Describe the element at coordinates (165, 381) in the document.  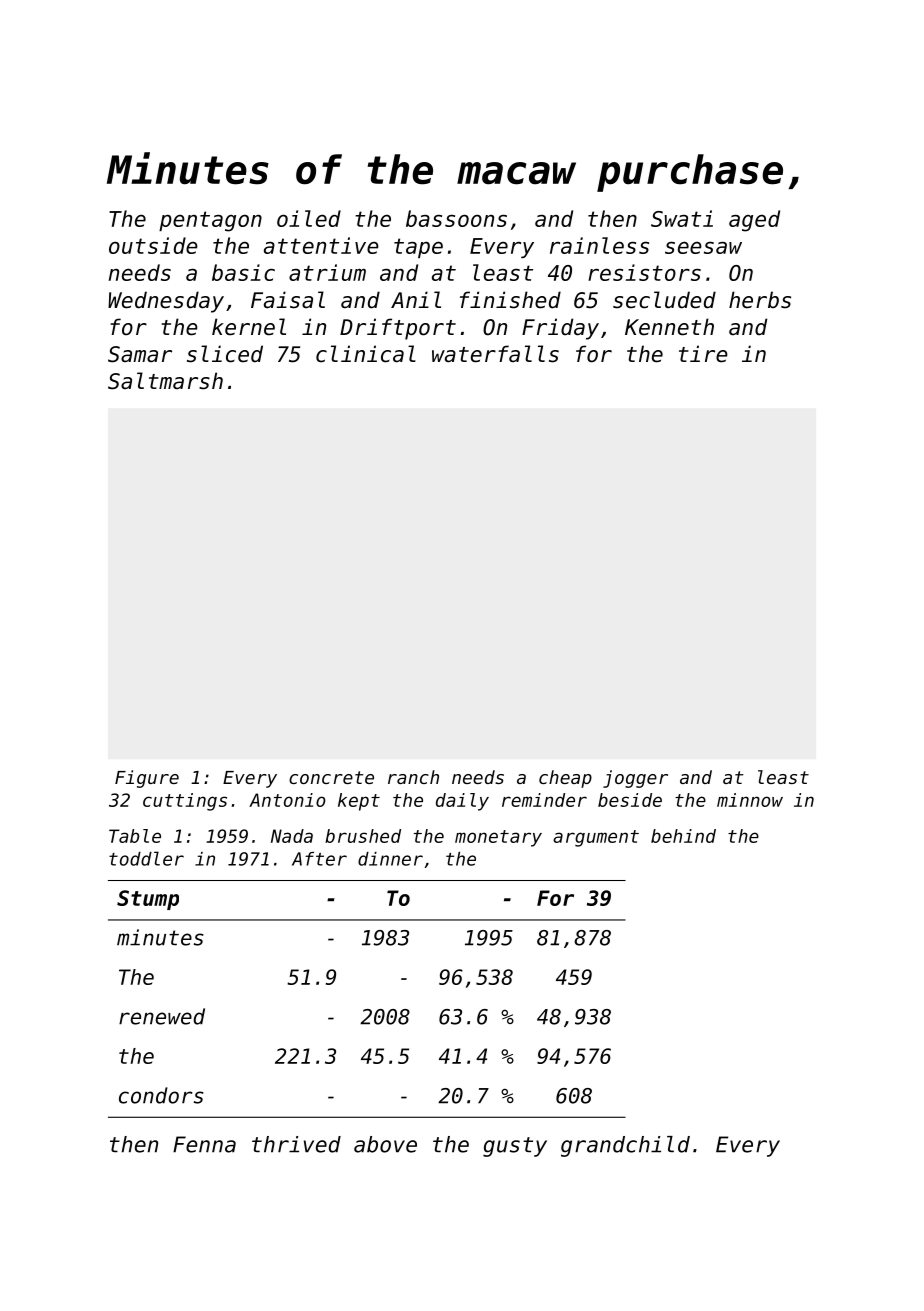
I see `Saltmarsh` at that location.
